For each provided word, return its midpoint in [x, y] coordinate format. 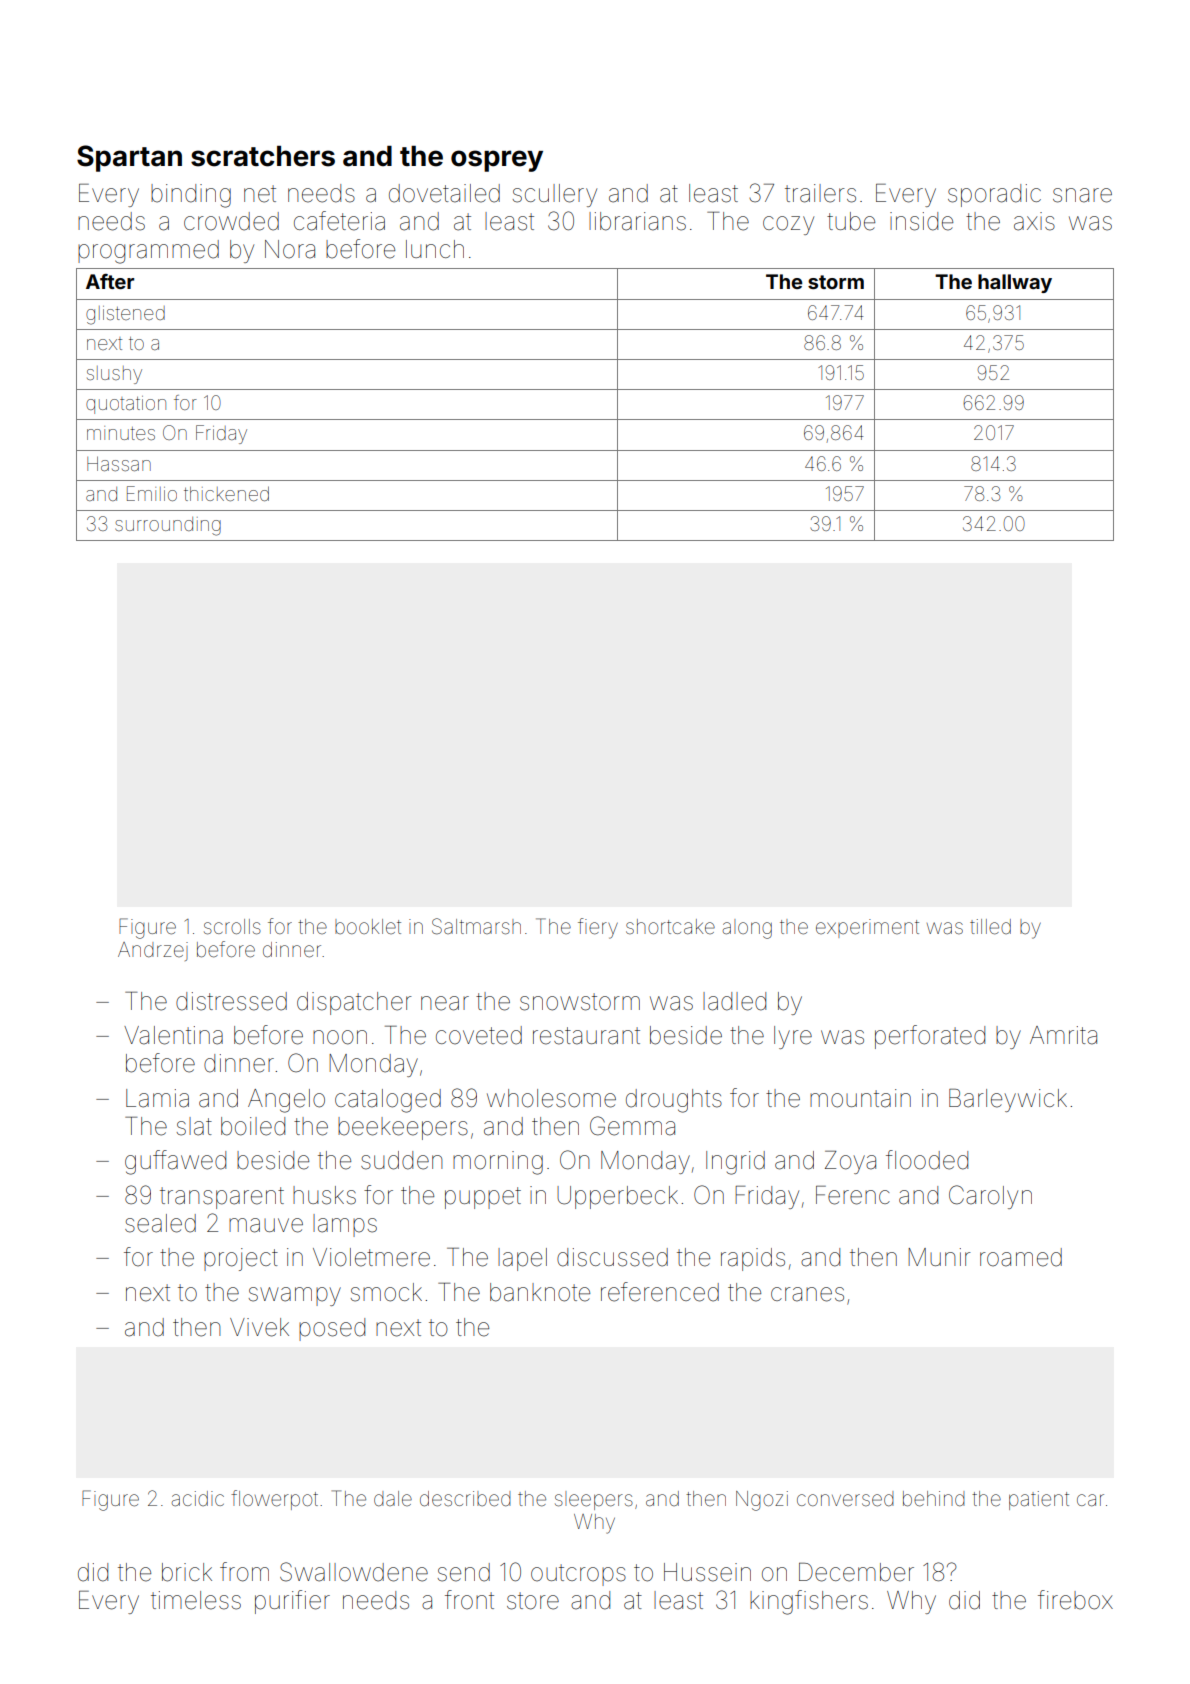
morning [498, 1163]
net [260, 194]
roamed [1021, 1257]
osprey [497, 161]
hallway [1015, 283]
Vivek [259, 1327]
